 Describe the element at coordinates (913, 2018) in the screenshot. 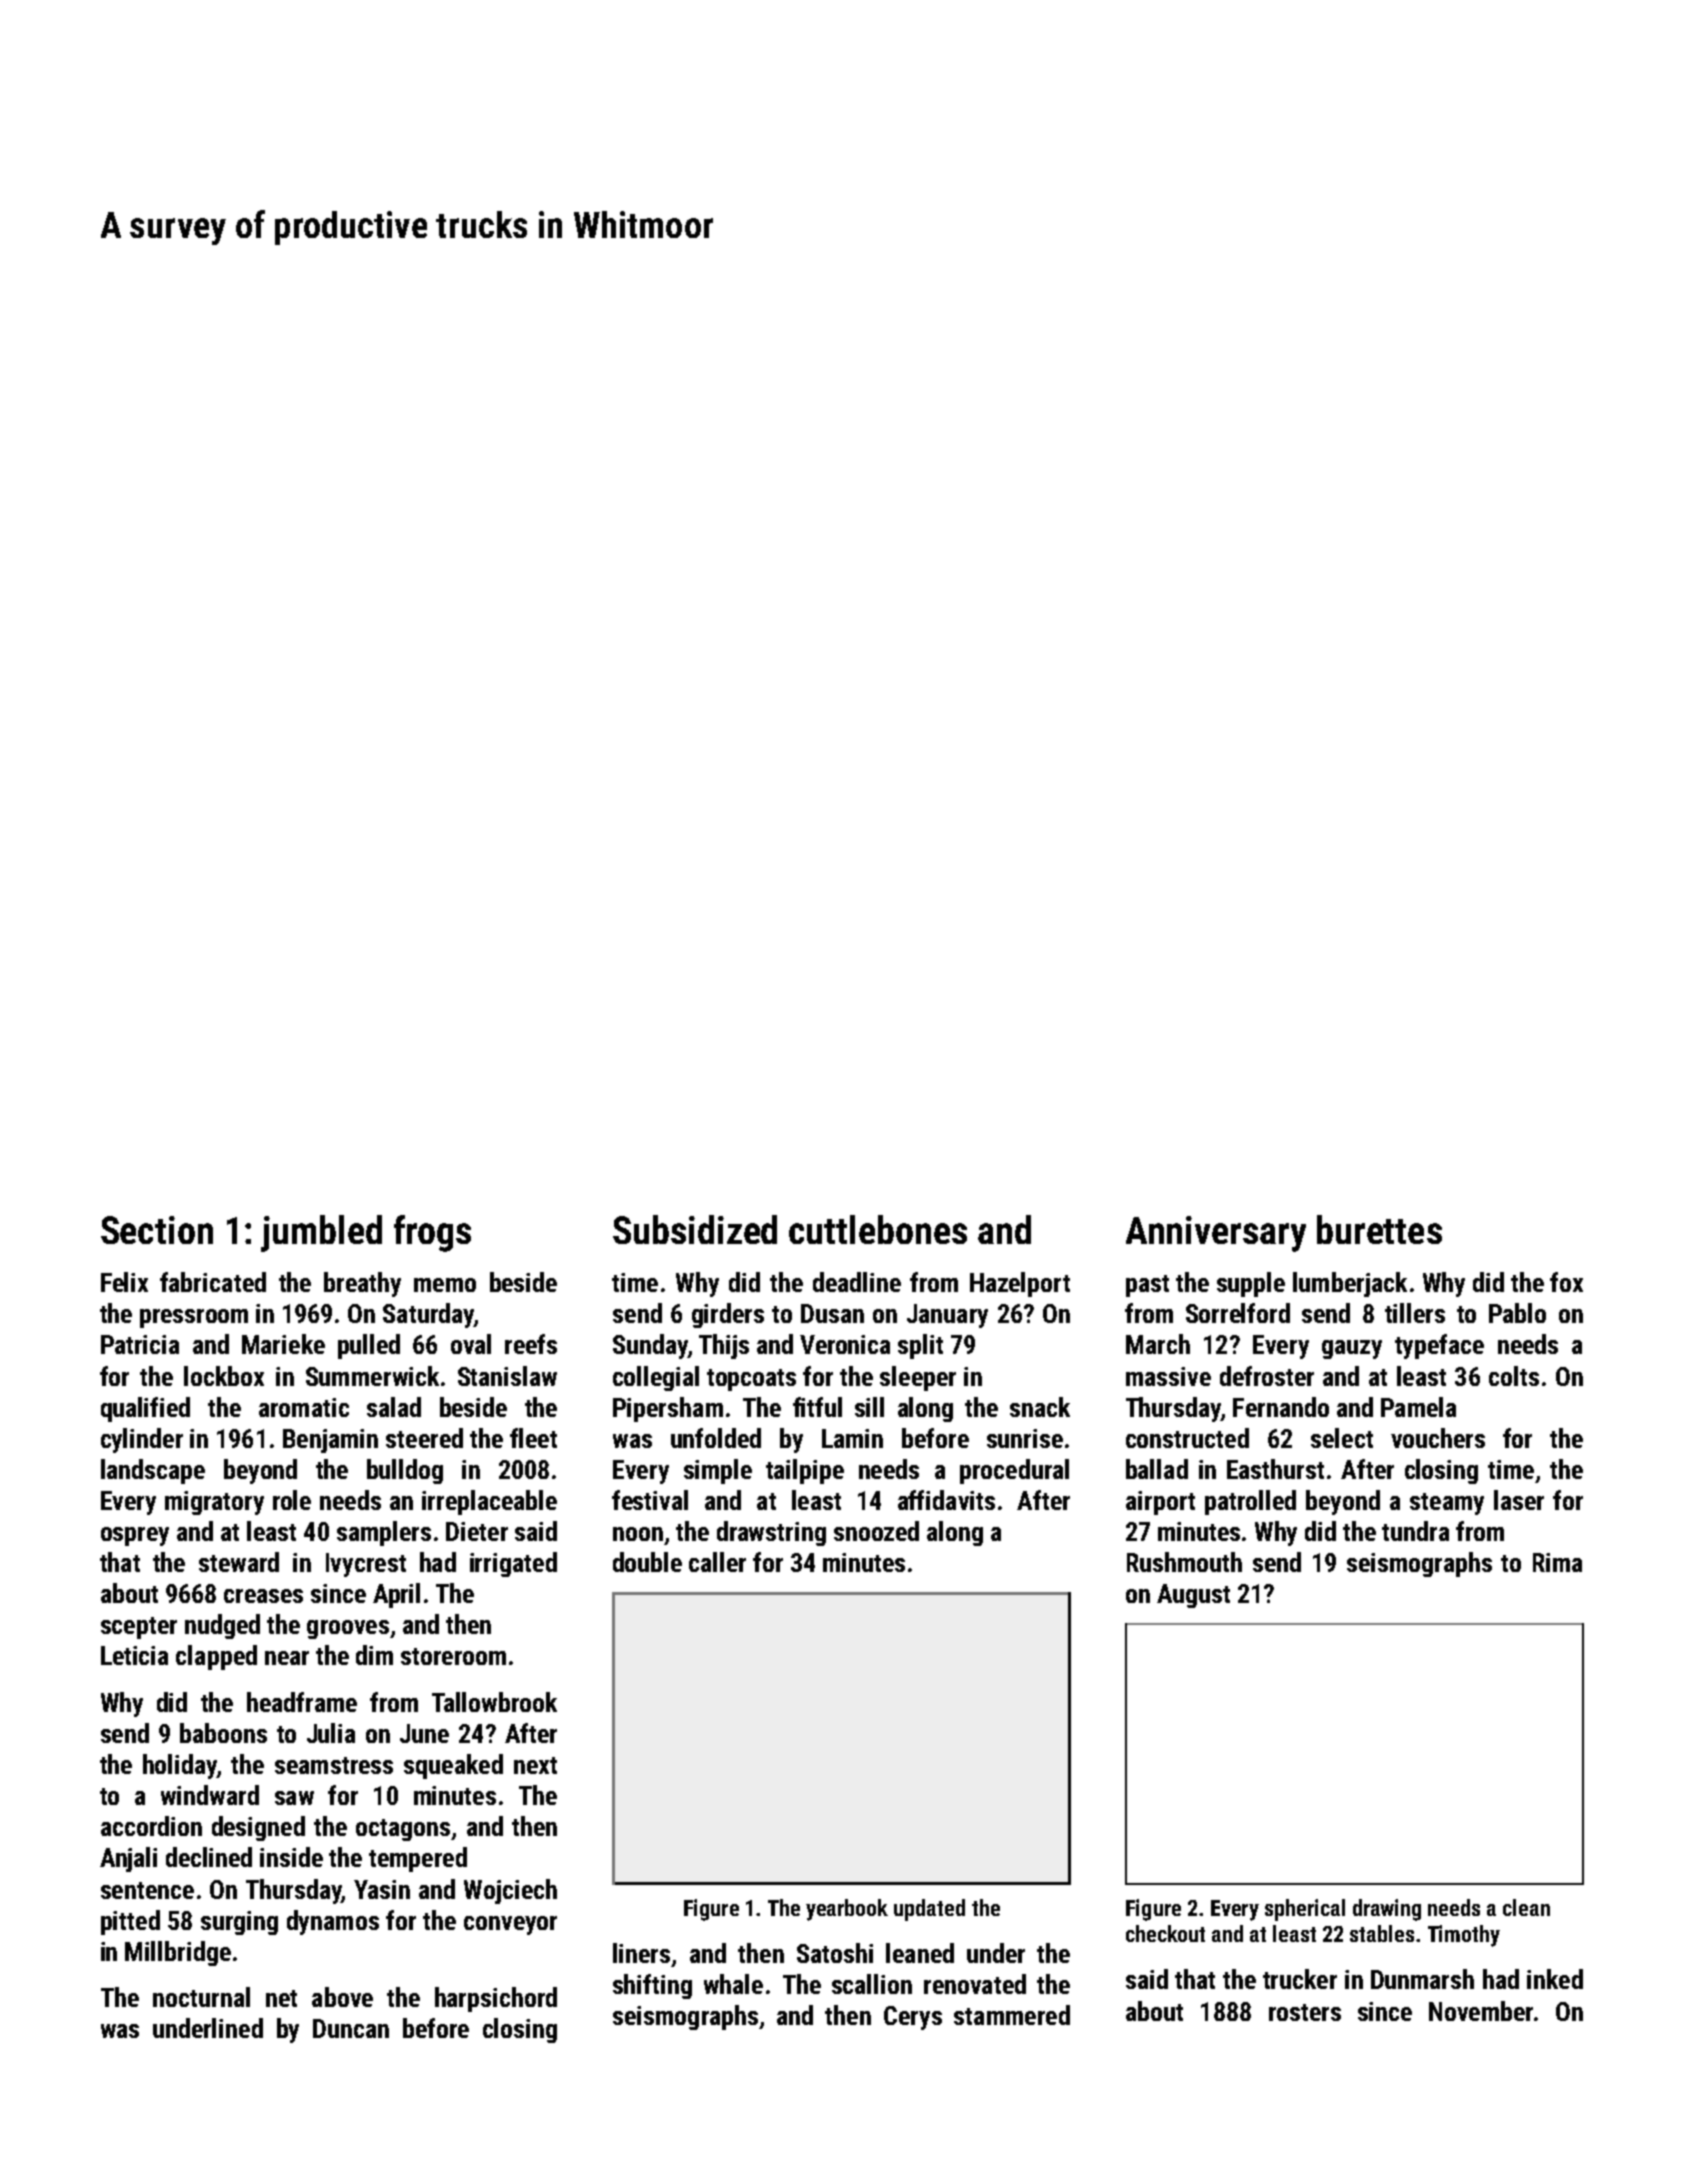

I see `Cerys` at that location.
